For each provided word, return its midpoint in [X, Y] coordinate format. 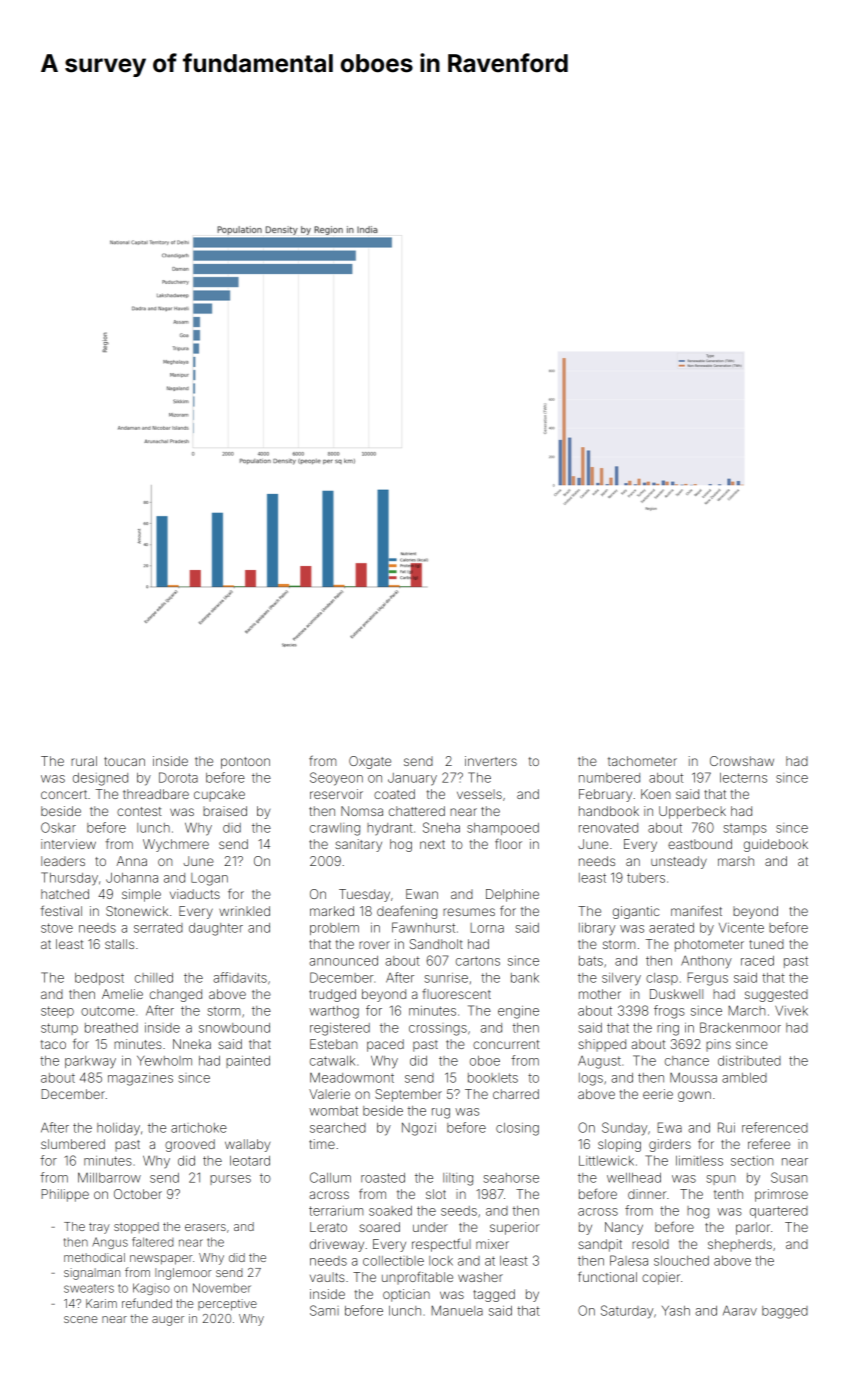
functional [607, 1277]
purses [230, 1180]
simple [141, 895]
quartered [779, 1212]
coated [394, 794]
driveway [337, 1245]
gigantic [636, 912]
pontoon [245, 763]
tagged [494, 1295]
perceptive [227, 1305]
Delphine [512, 895]
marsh [736, 861]
